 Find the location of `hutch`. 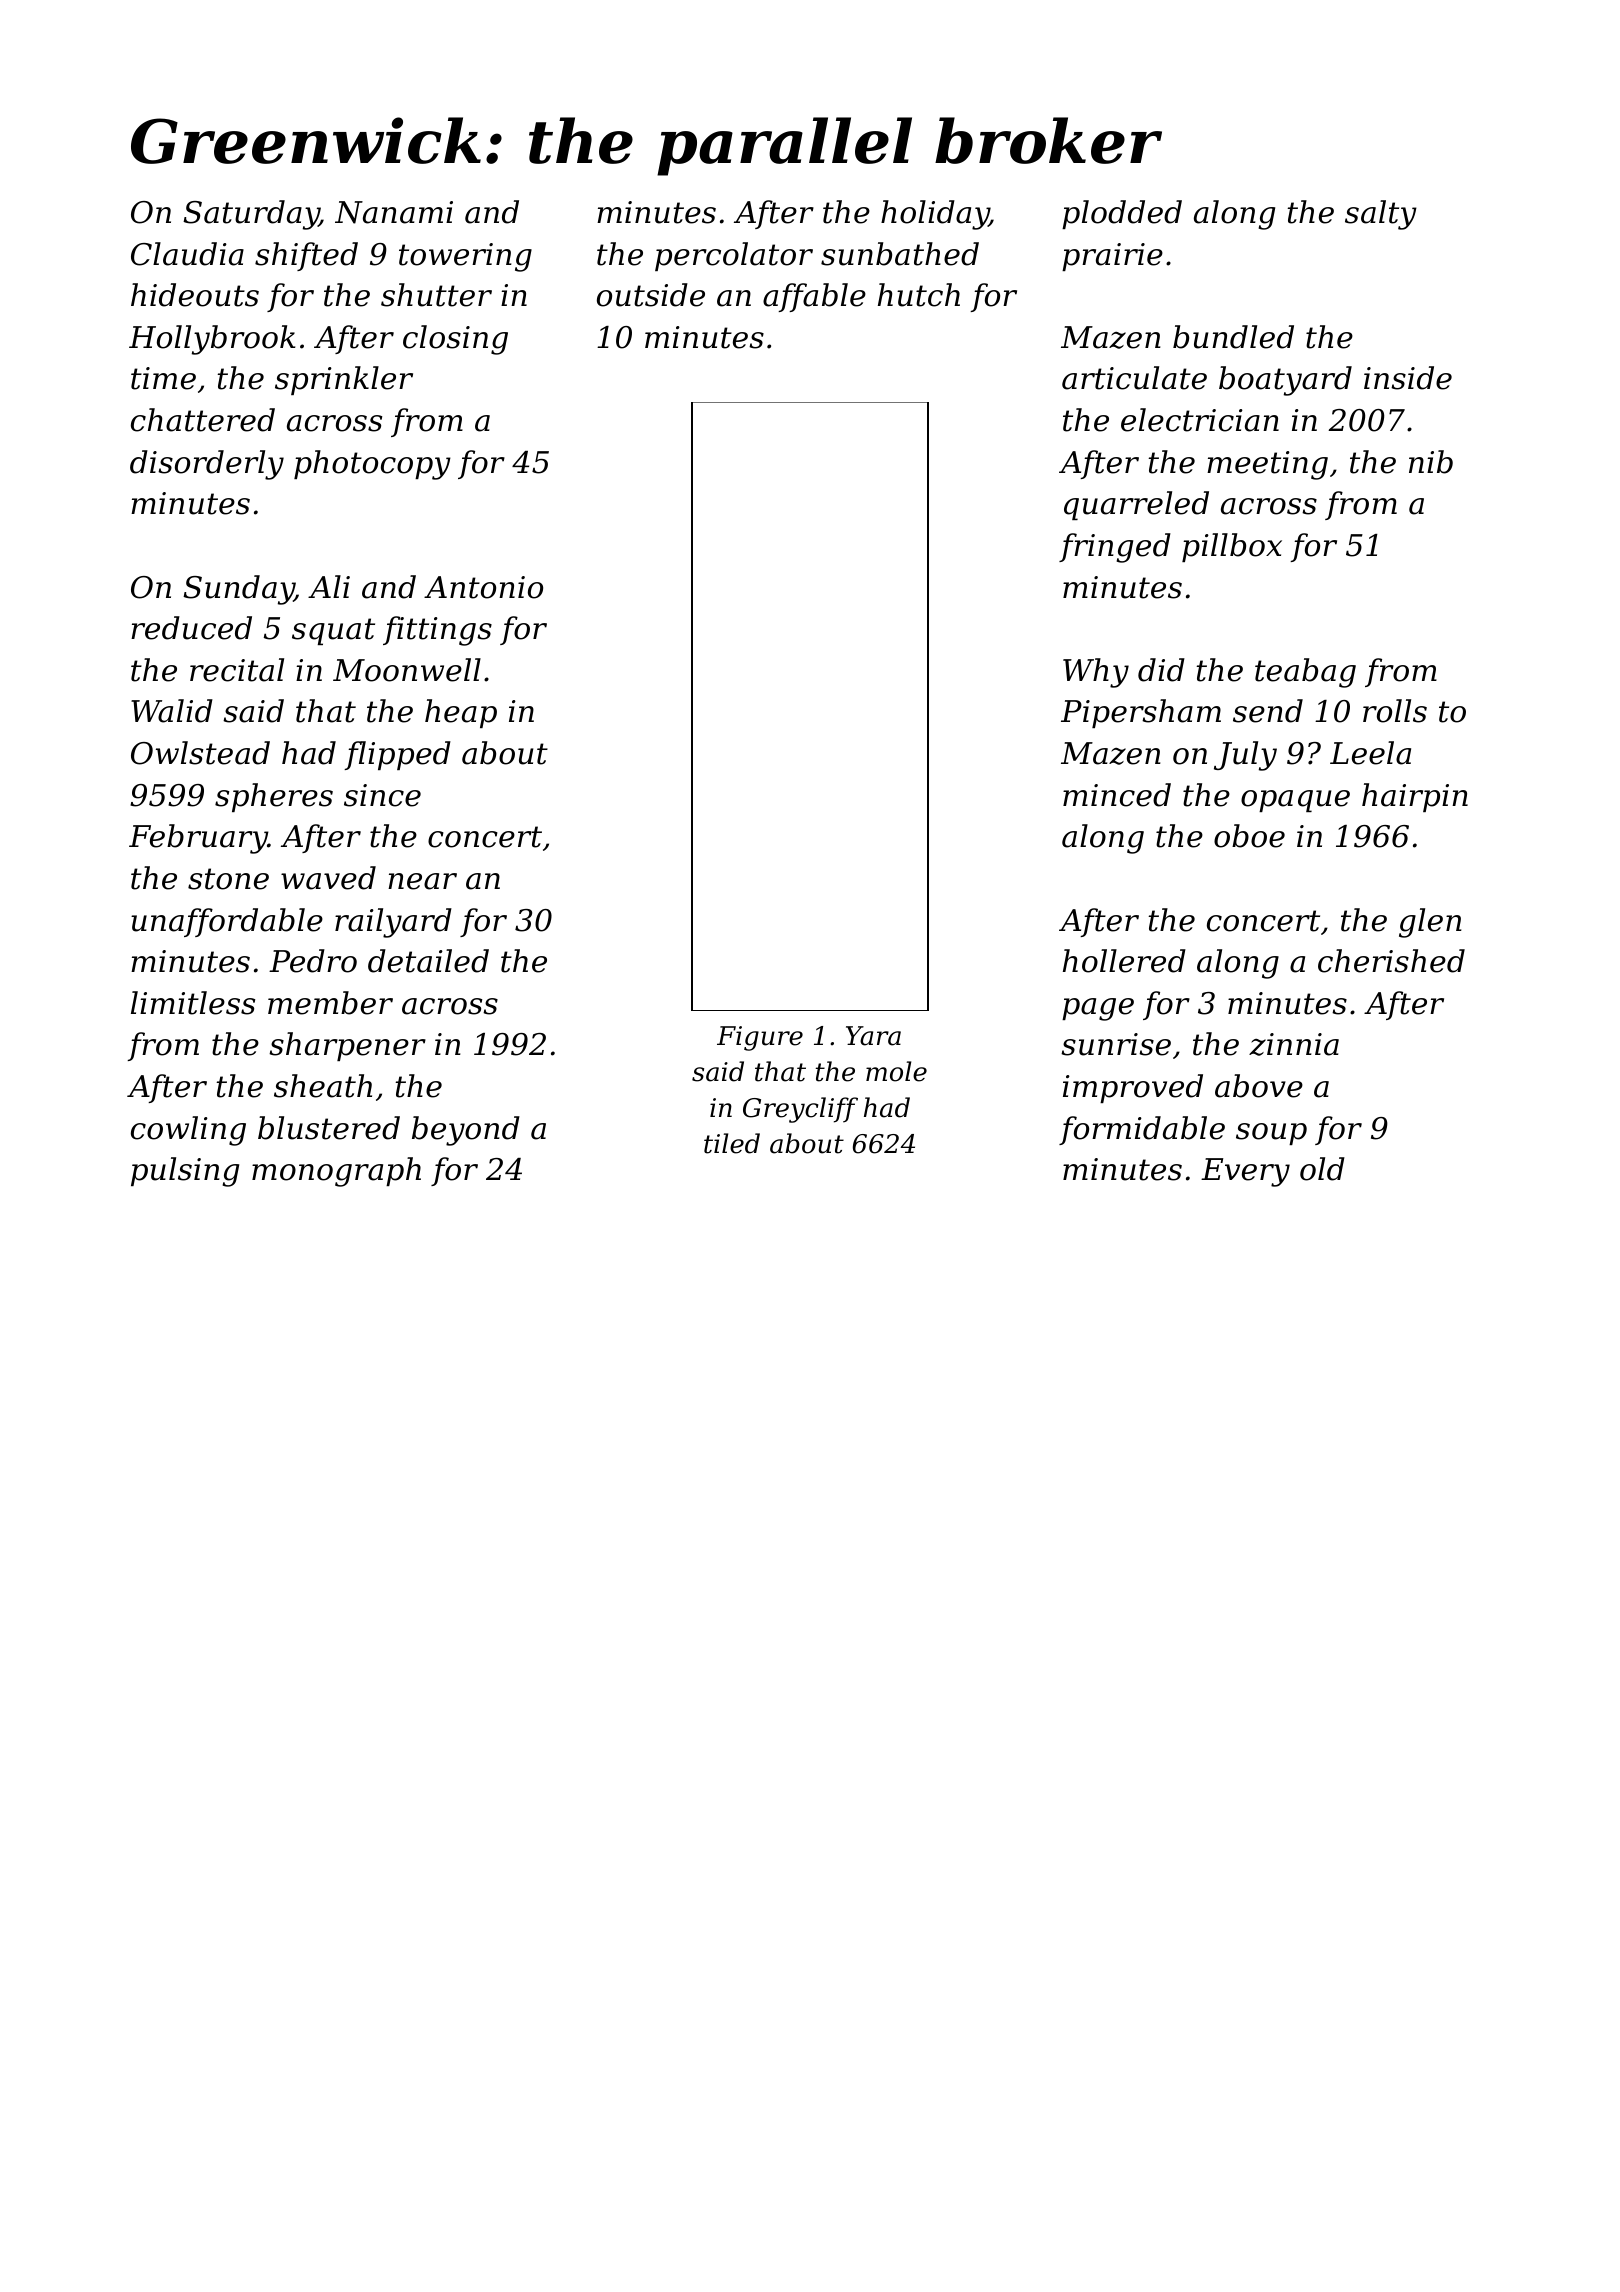

hutch is located at coordinates (919, 295).
